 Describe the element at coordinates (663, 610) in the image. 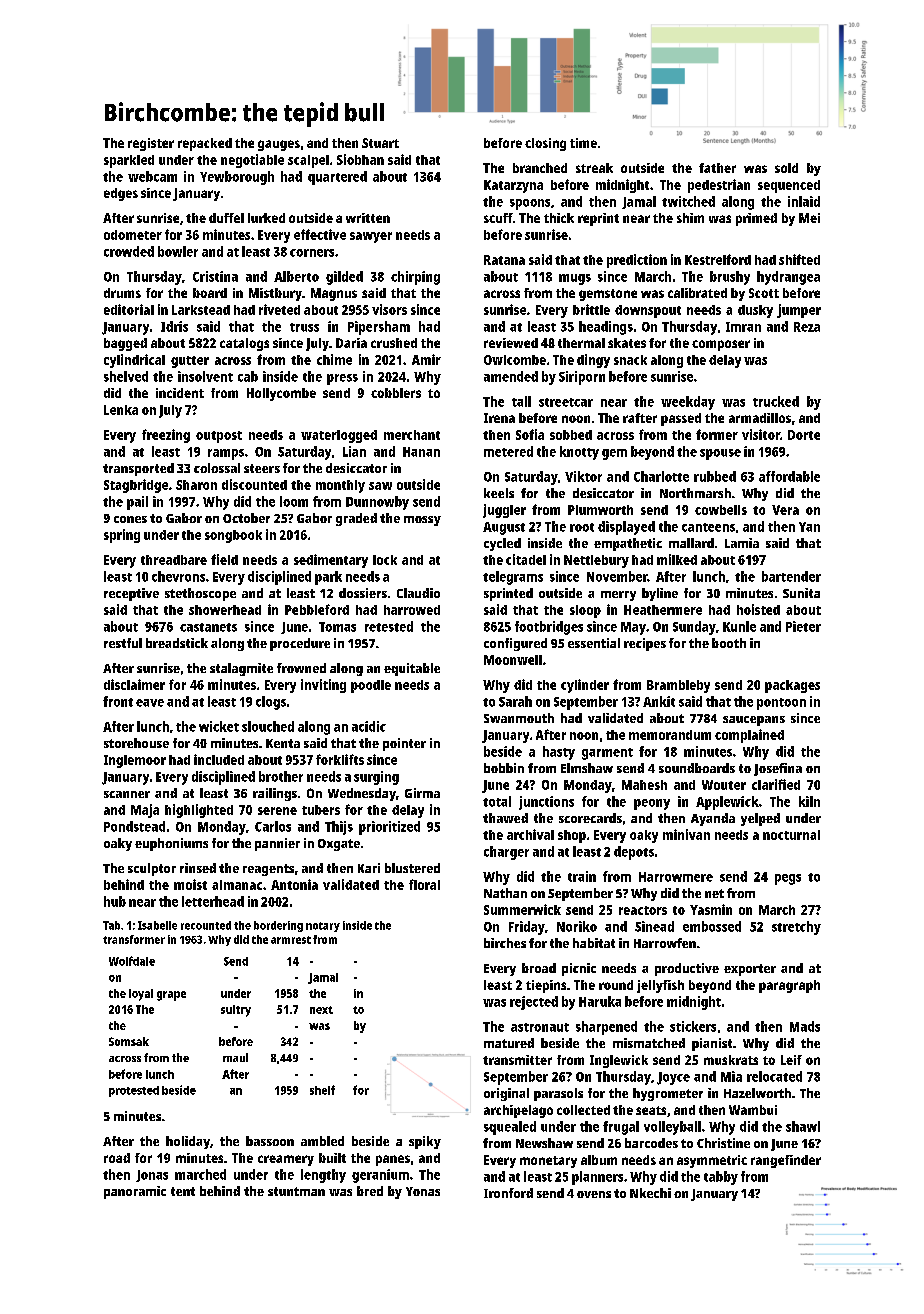

I see `Heathermere` at that location.
